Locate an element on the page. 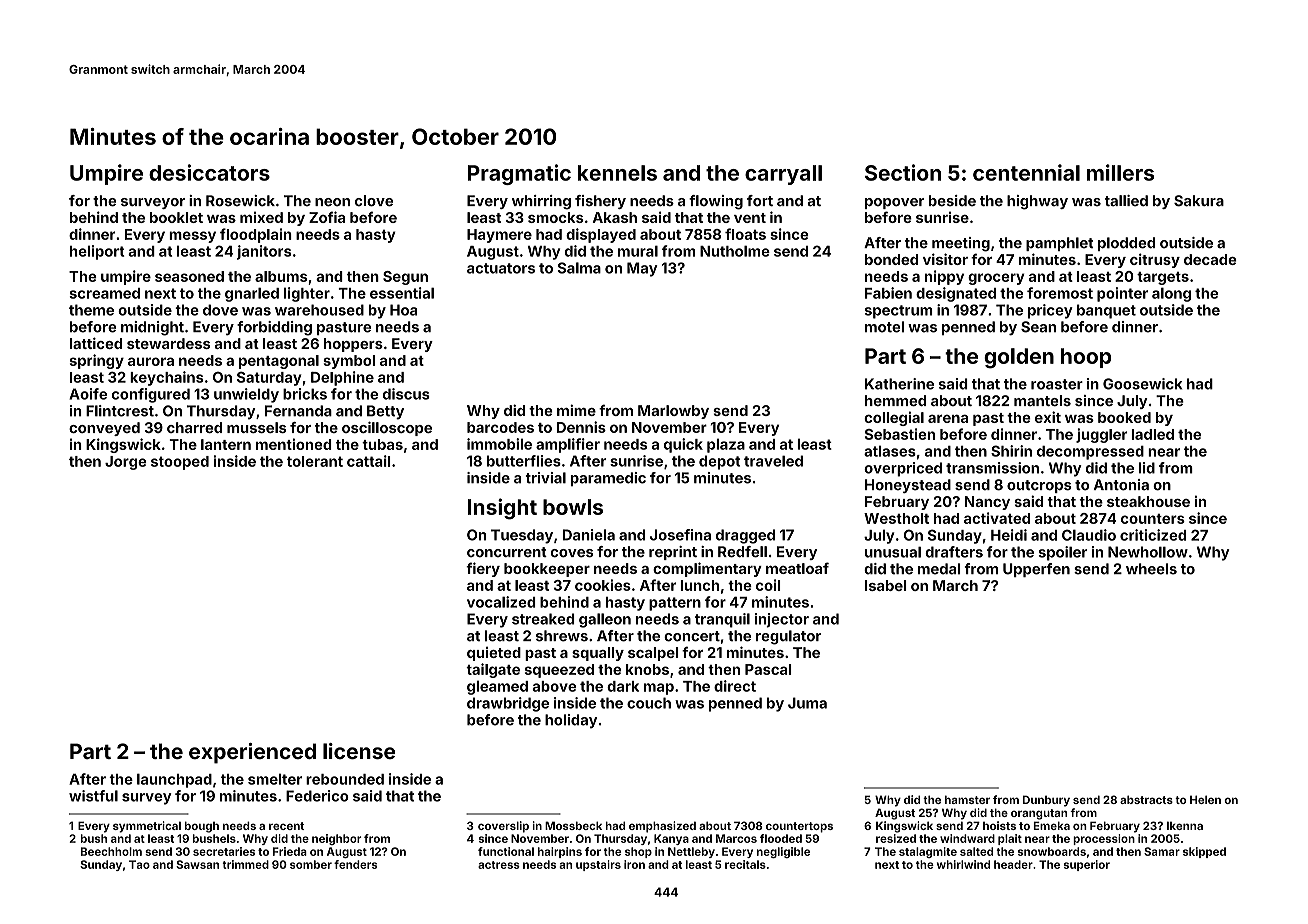 This image has height=924, width=1308. Federico is located at coordinates (317, 796).
